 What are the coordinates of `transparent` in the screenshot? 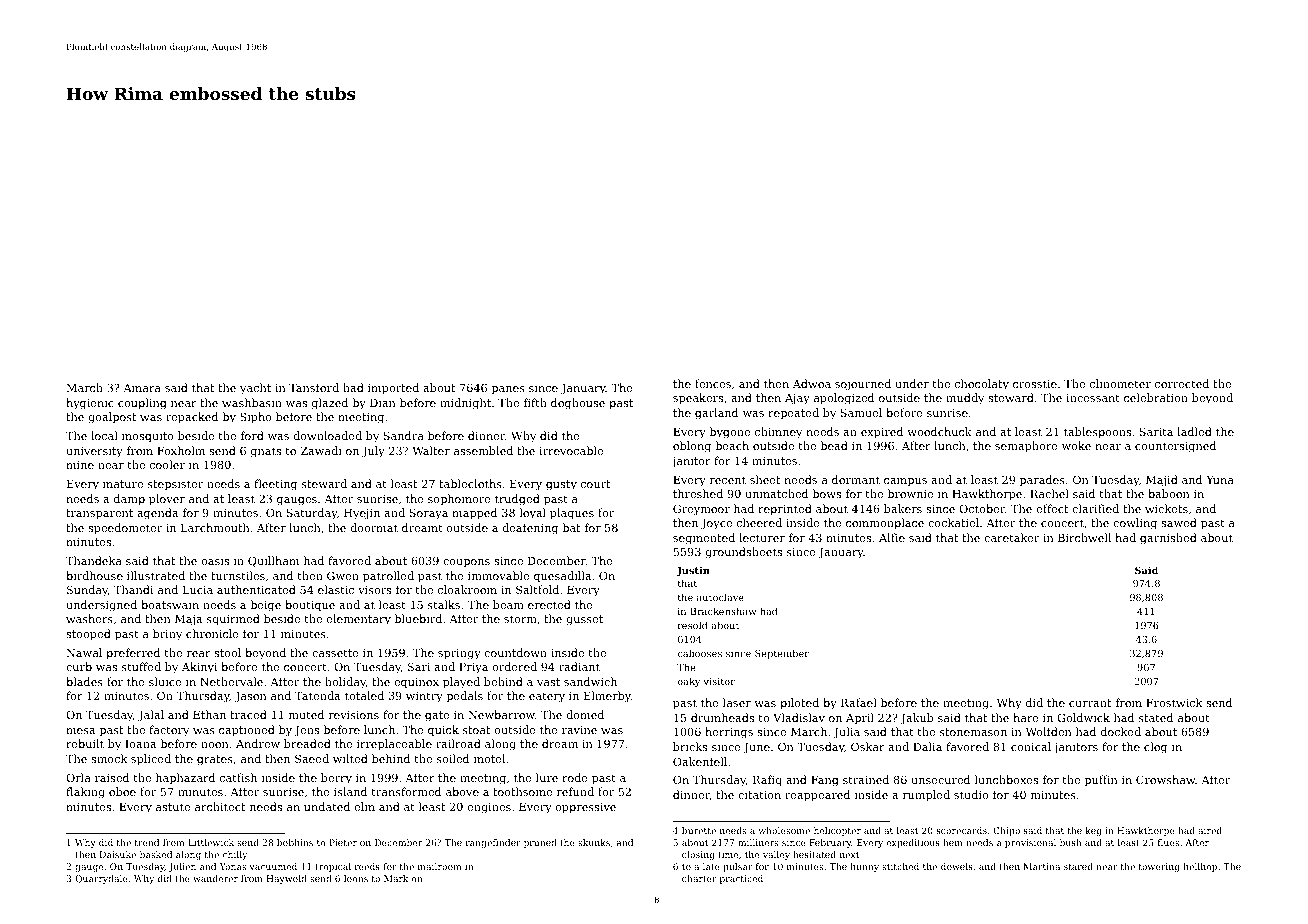 It's located at (99, 514).
